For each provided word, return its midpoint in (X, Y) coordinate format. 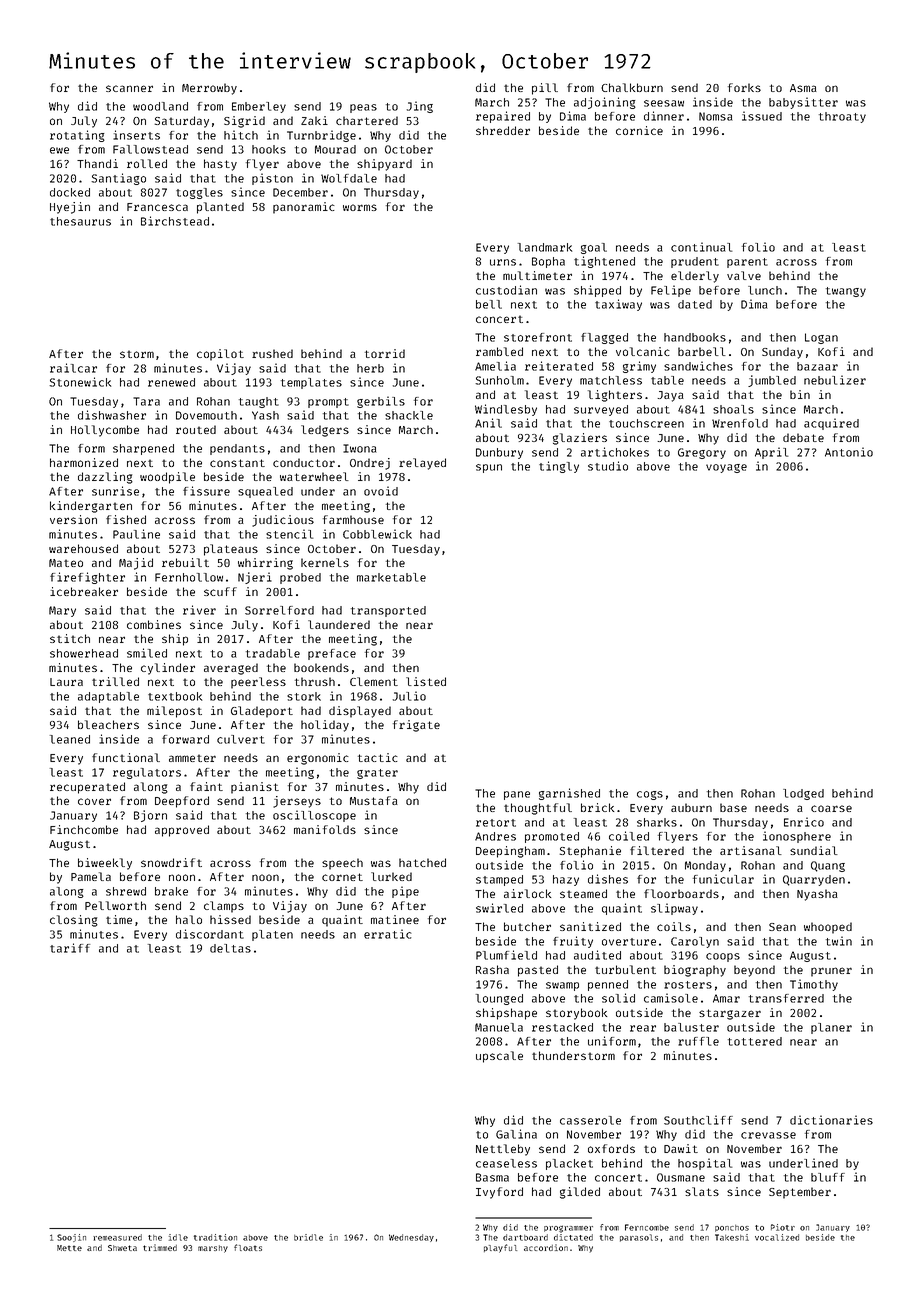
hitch (241, 135)
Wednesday (411, 1238)
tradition (215, 1237)
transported (388, 611)
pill (545, 89)
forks (744, 87)
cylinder (168, 669)
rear (643, 1028)
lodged (803, 794)
